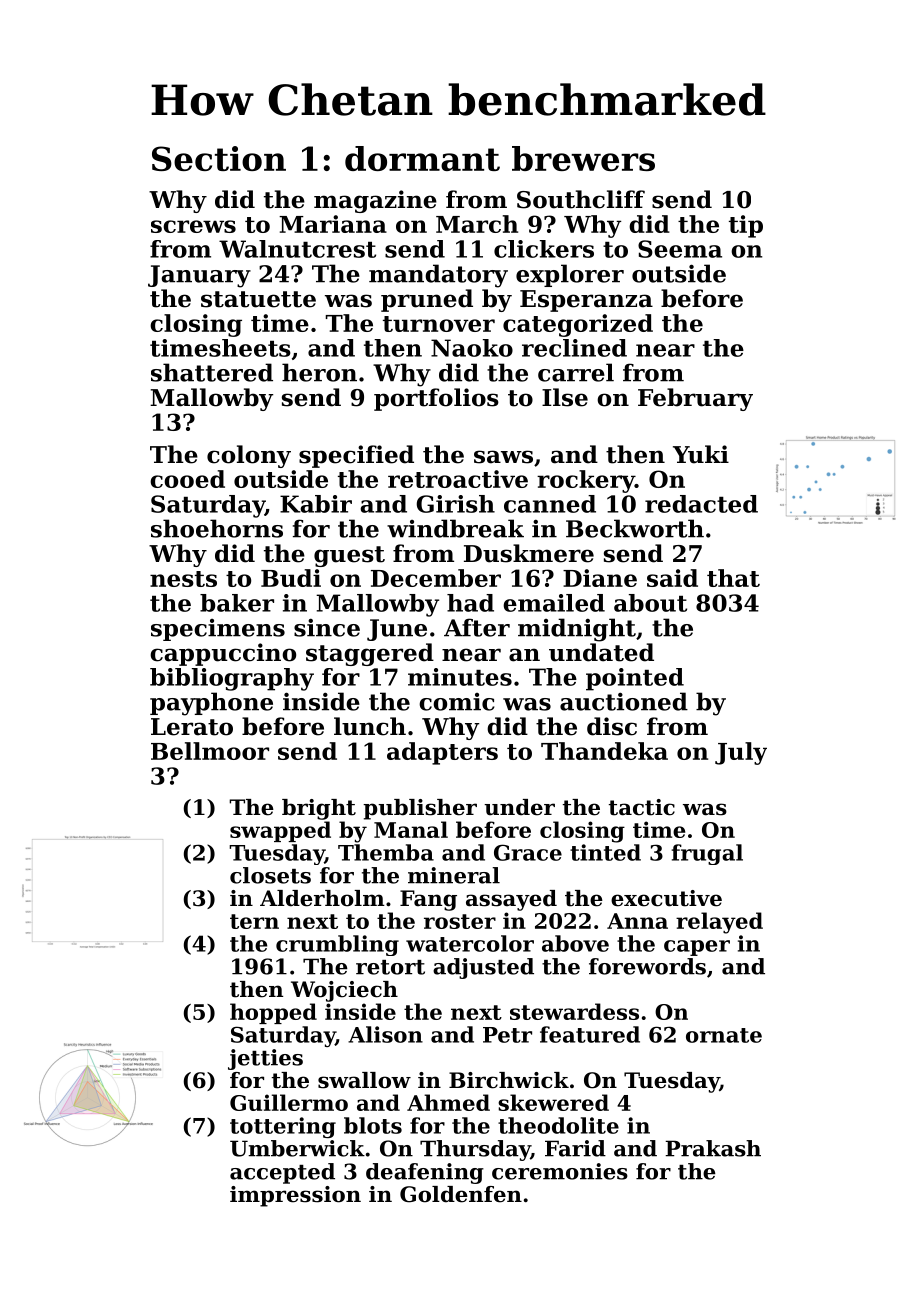 This screenshot has height=1311, width=924. I want to click on midnight, so click(577, 630).
